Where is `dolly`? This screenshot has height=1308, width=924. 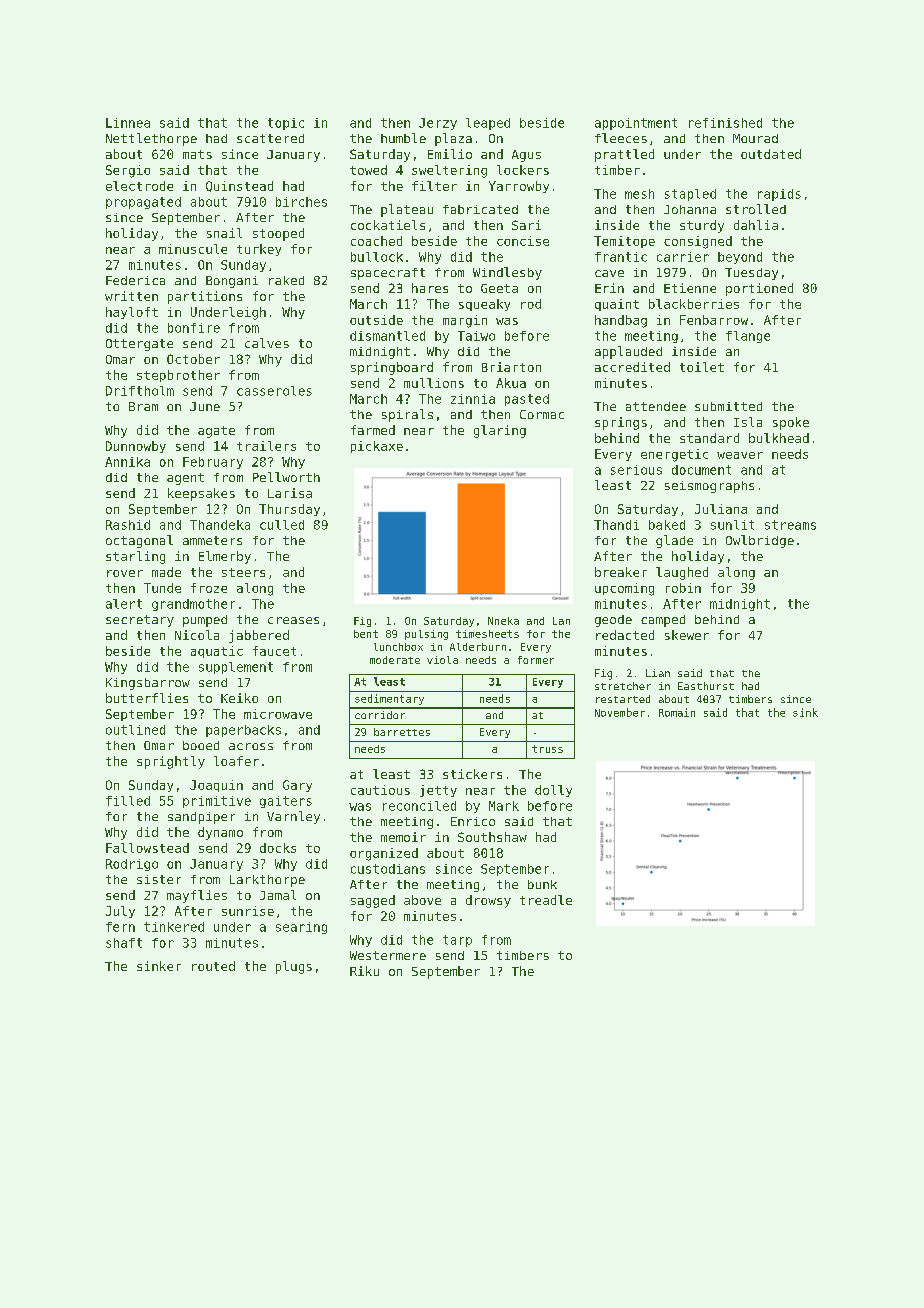
dolly is located at coordinates (553, 791).
